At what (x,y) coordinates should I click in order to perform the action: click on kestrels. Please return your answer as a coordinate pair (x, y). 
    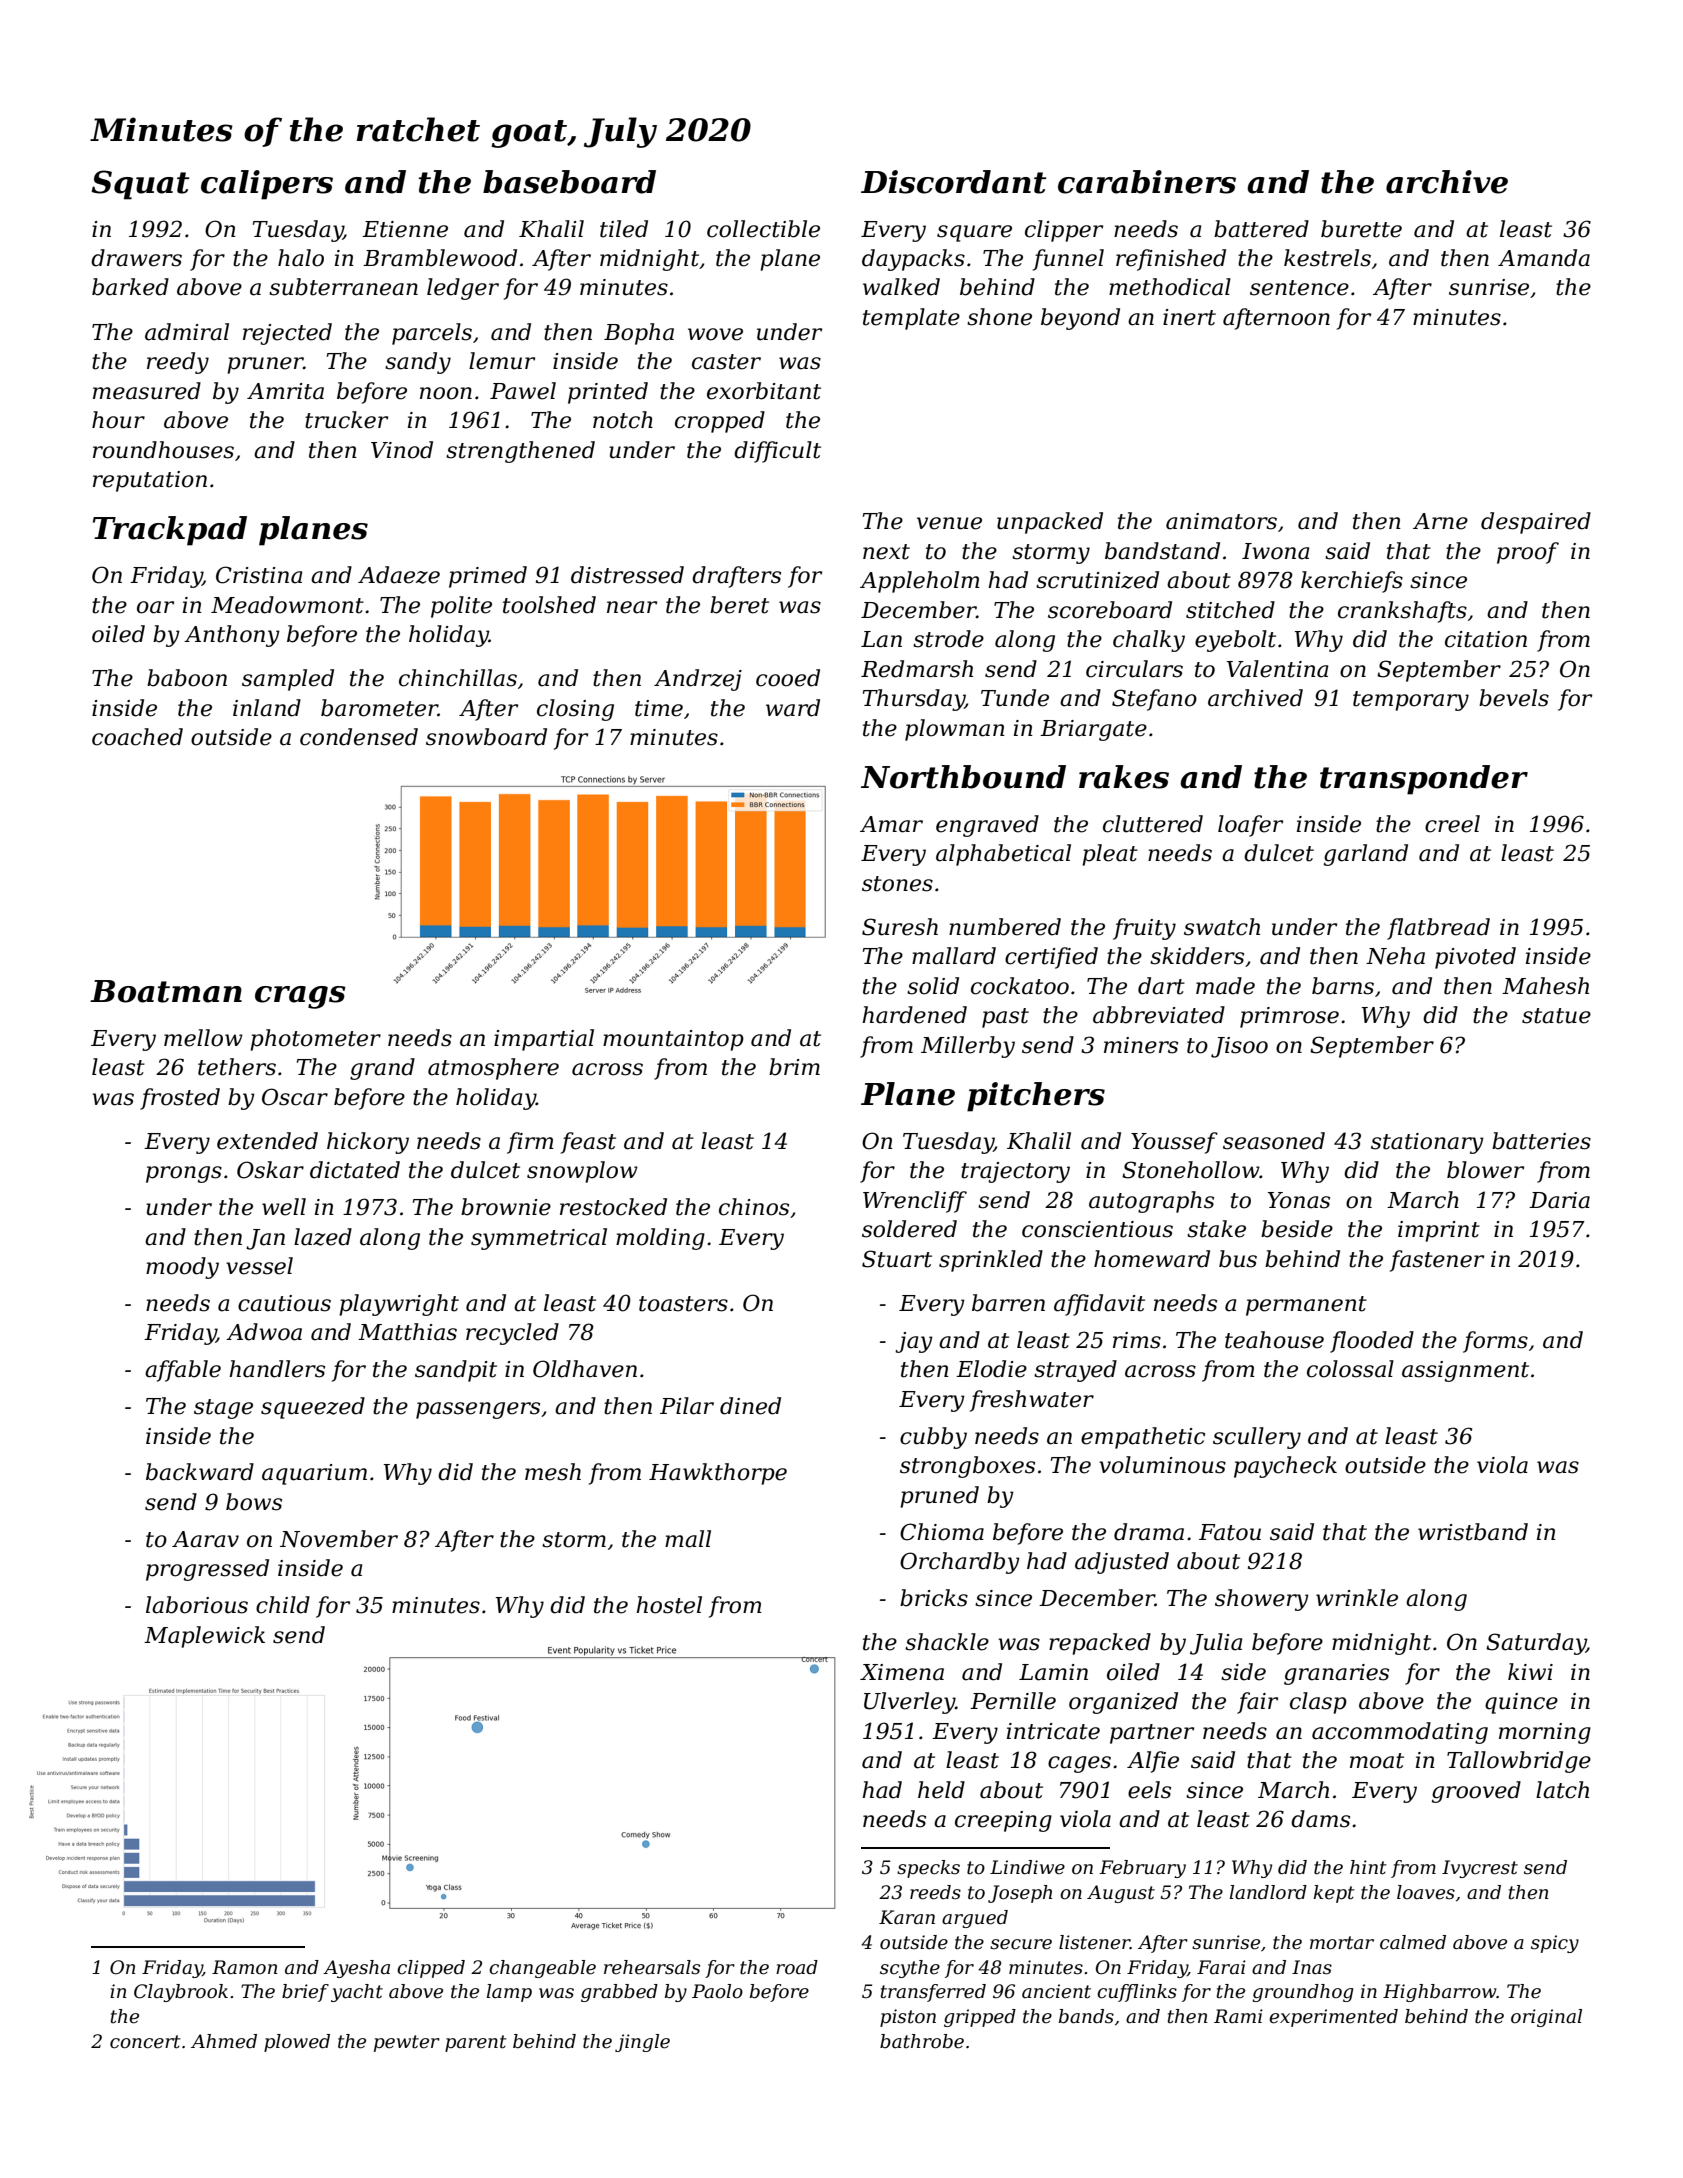
    Looking at the image, I should click on (1327, 258).
